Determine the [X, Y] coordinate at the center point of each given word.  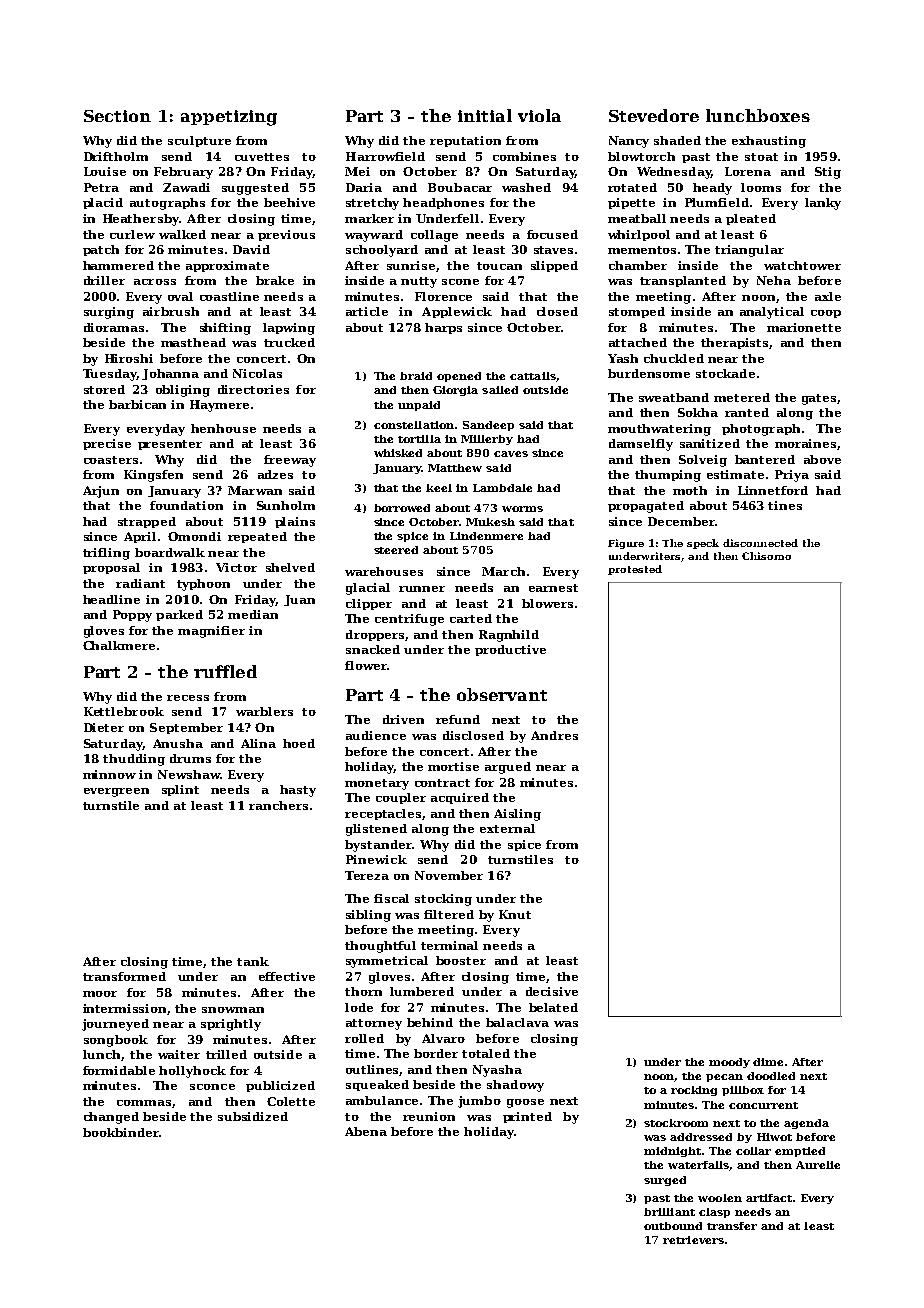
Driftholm [116, 156]
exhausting [769, 142]
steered [396, 550]
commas [144, 1103]
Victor [236, 567]
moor [100, 994]
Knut [515, 914]
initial [485, 115]
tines [785, 505]
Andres [554, 735]
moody [729, 1063]
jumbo [479, 1102]
